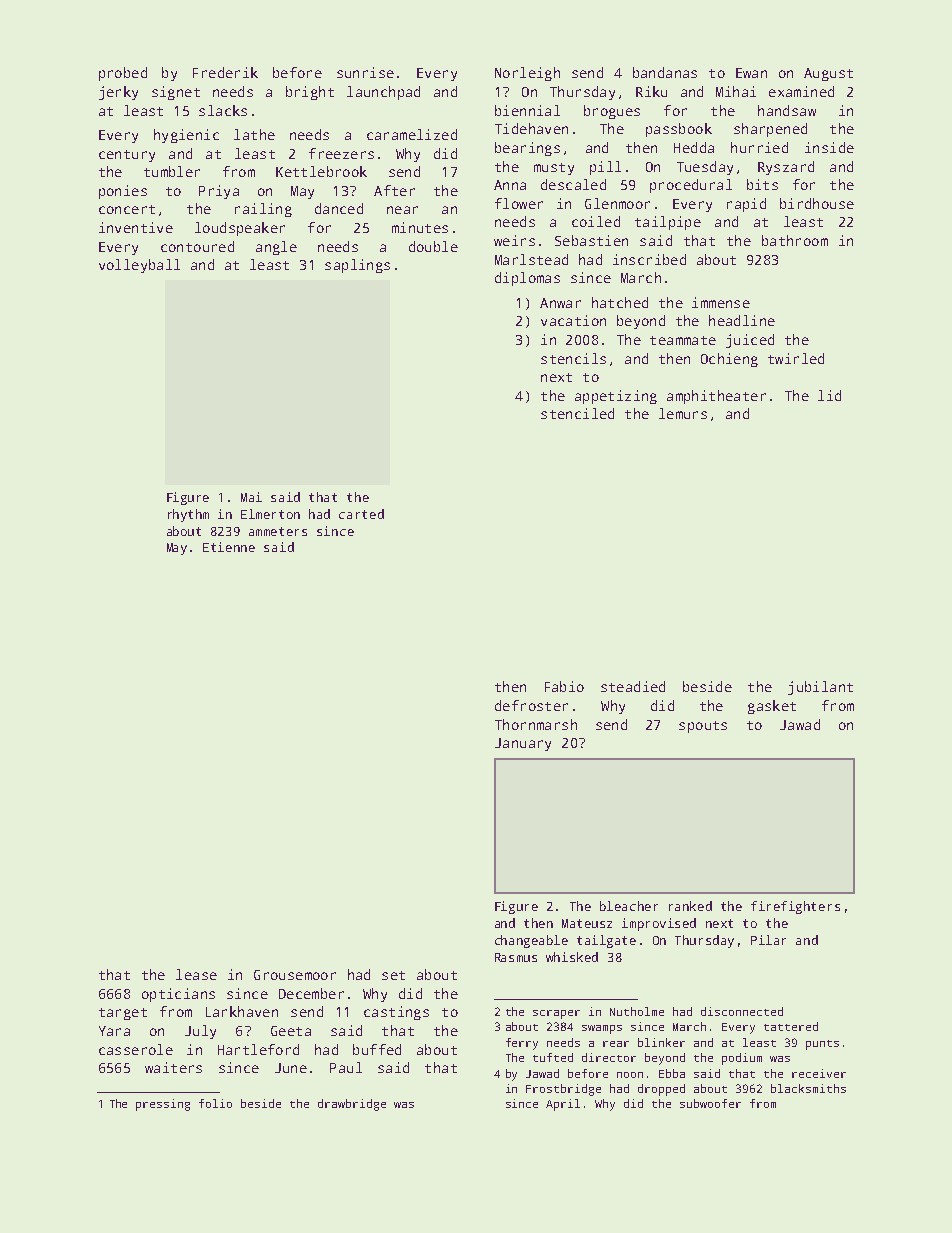  I want to click on Frederik, so click(225, 72).
